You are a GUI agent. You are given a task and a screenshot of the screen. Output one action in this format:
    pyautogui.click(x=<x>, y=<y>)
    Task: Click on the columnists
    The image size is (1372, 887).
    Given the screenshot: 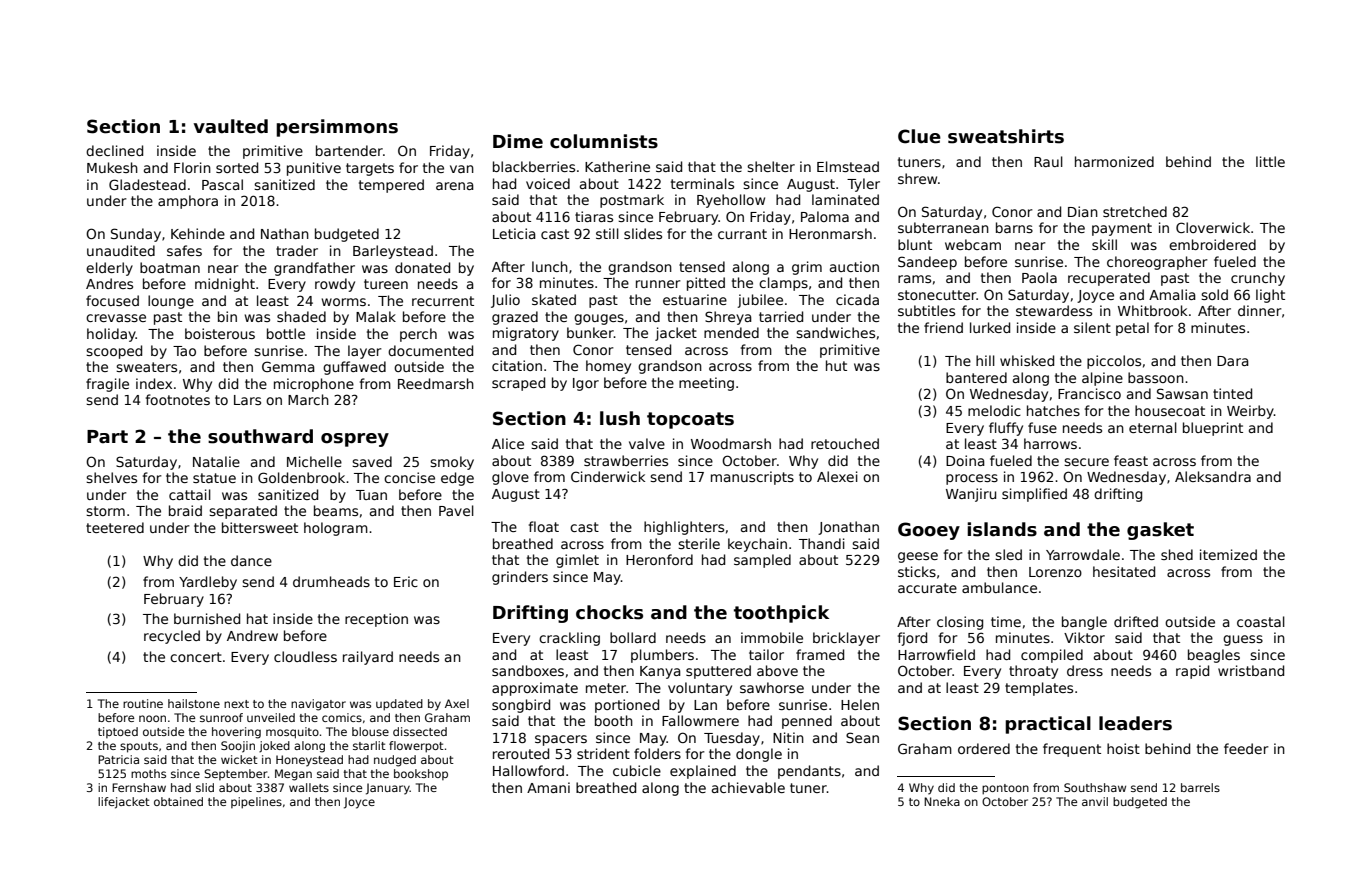 What is the action you would take?
    pyautogui.click(x=604, y=141)
